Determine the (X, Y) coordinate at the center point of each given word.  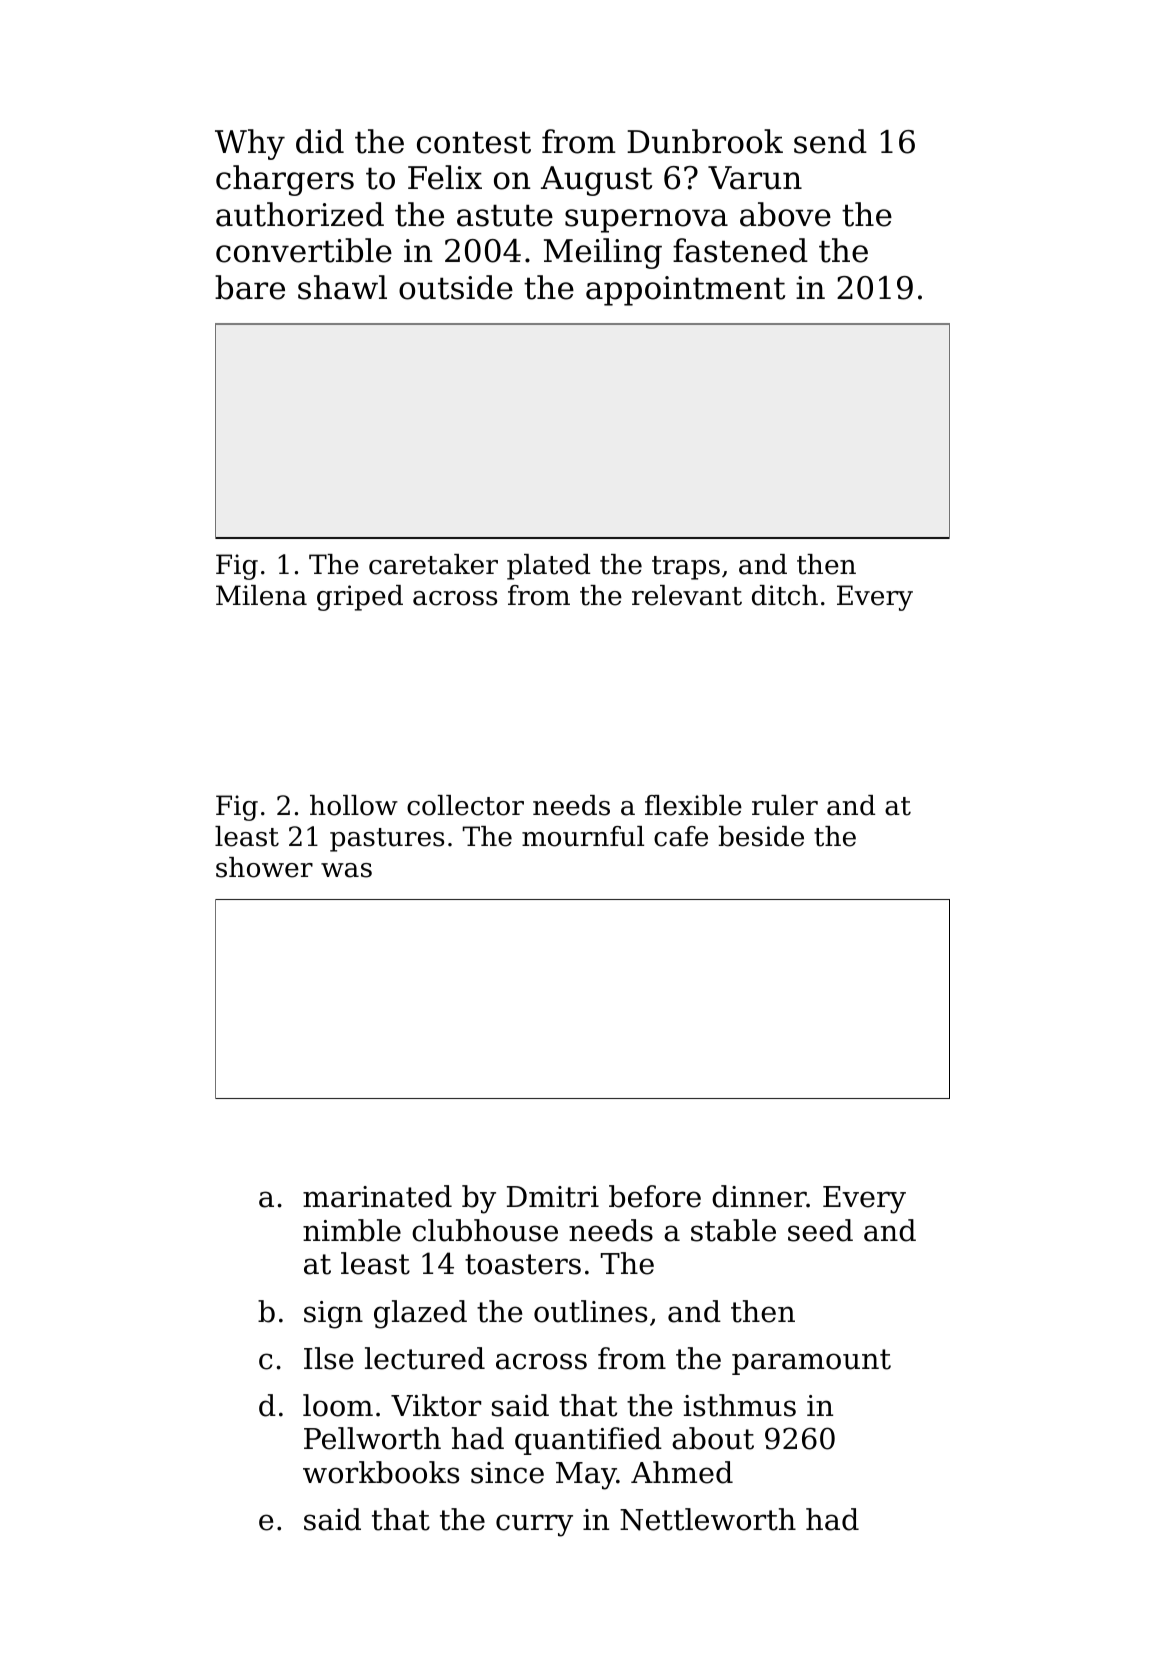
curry (534, 1525)
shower (264, 867)
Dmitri (553, 1197)
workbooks (381, 1472)
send (830, 141)
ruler (785, 805)
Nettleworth (708, 1519)
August (596, 181)
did (320, 141)
